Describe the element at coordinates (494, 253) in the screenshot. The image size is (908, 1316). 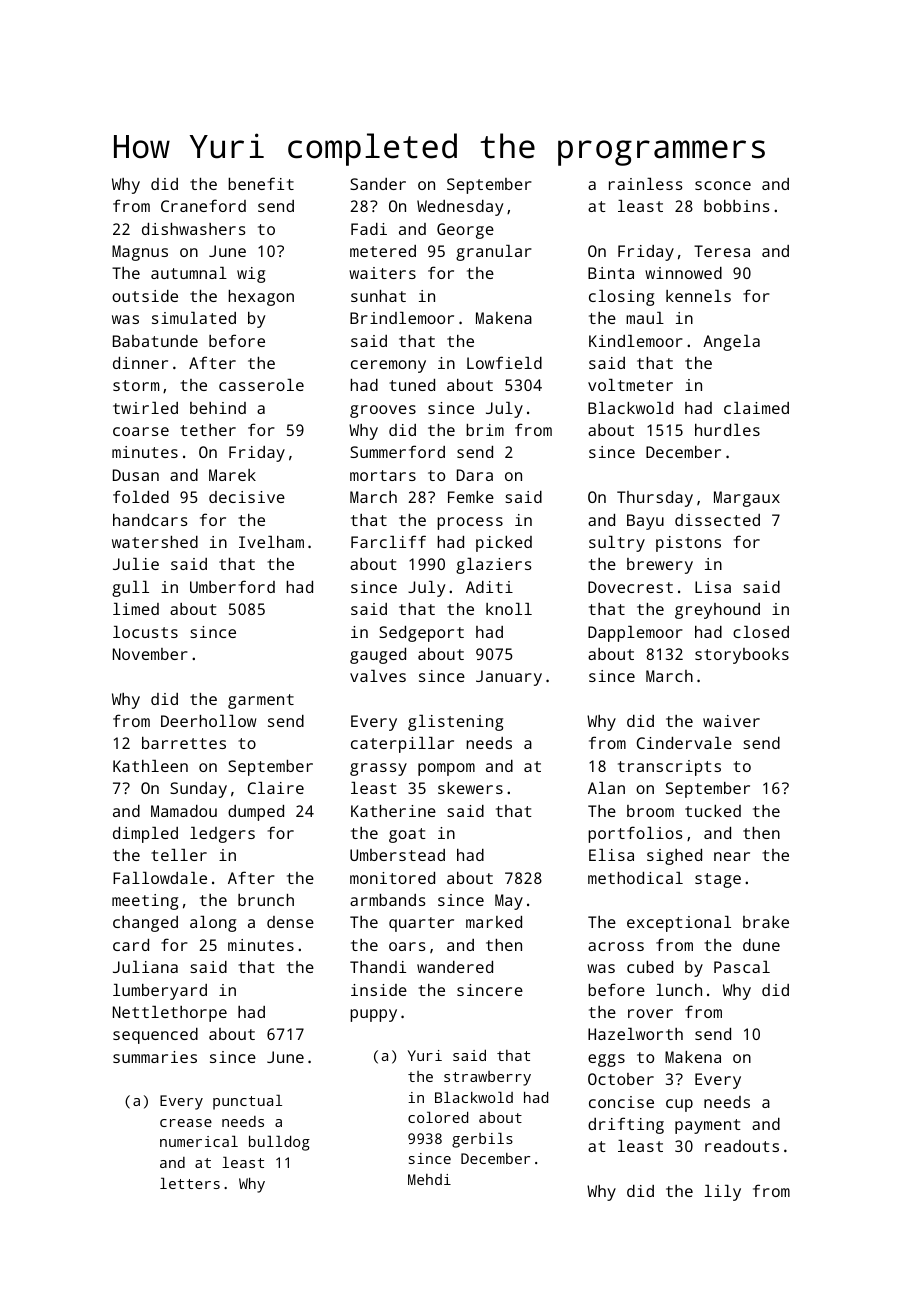
I see `granular` at that location.
